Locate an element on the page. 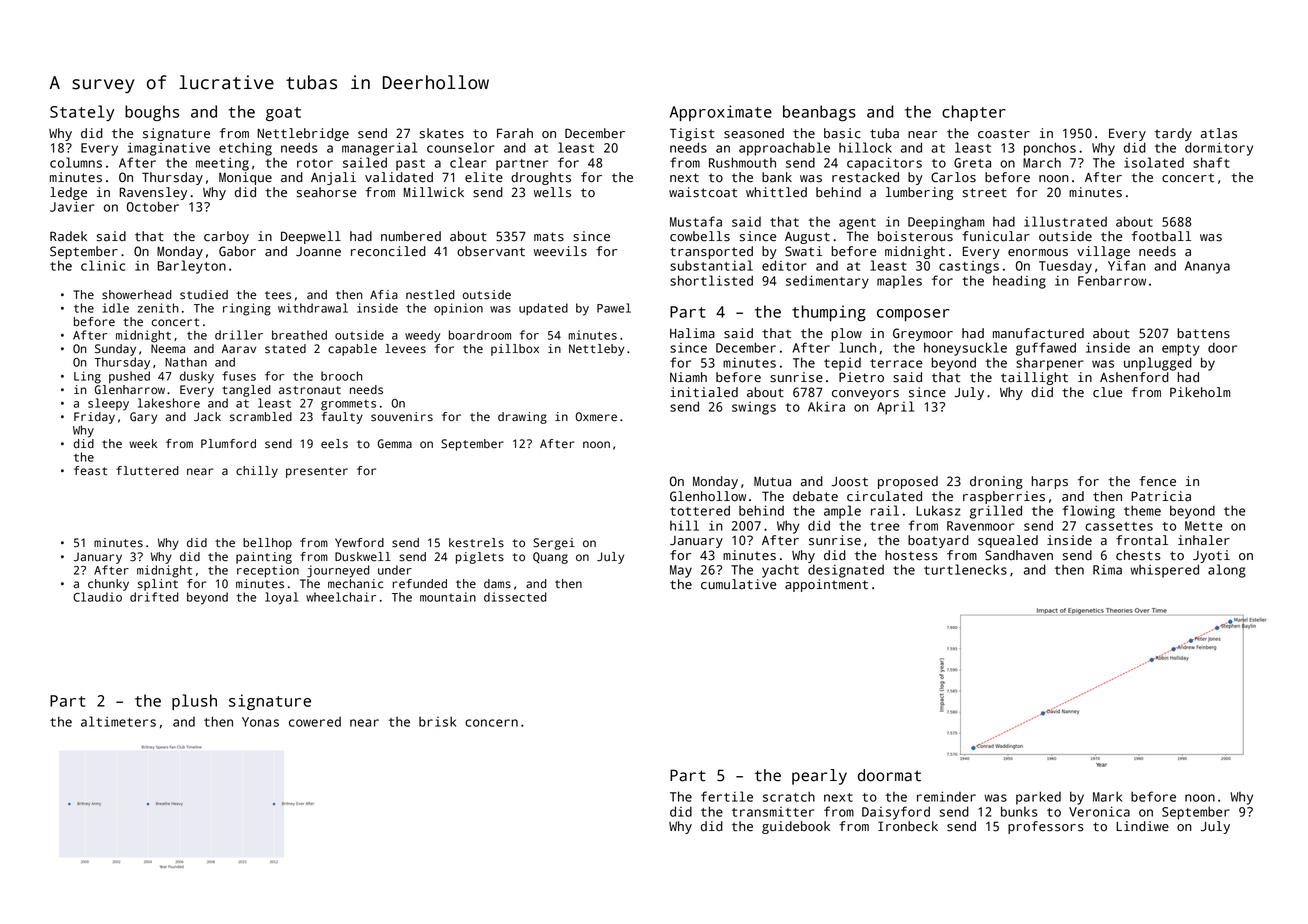 This page has height=924, width=1308. goat is located at coordinates (283, 114).
